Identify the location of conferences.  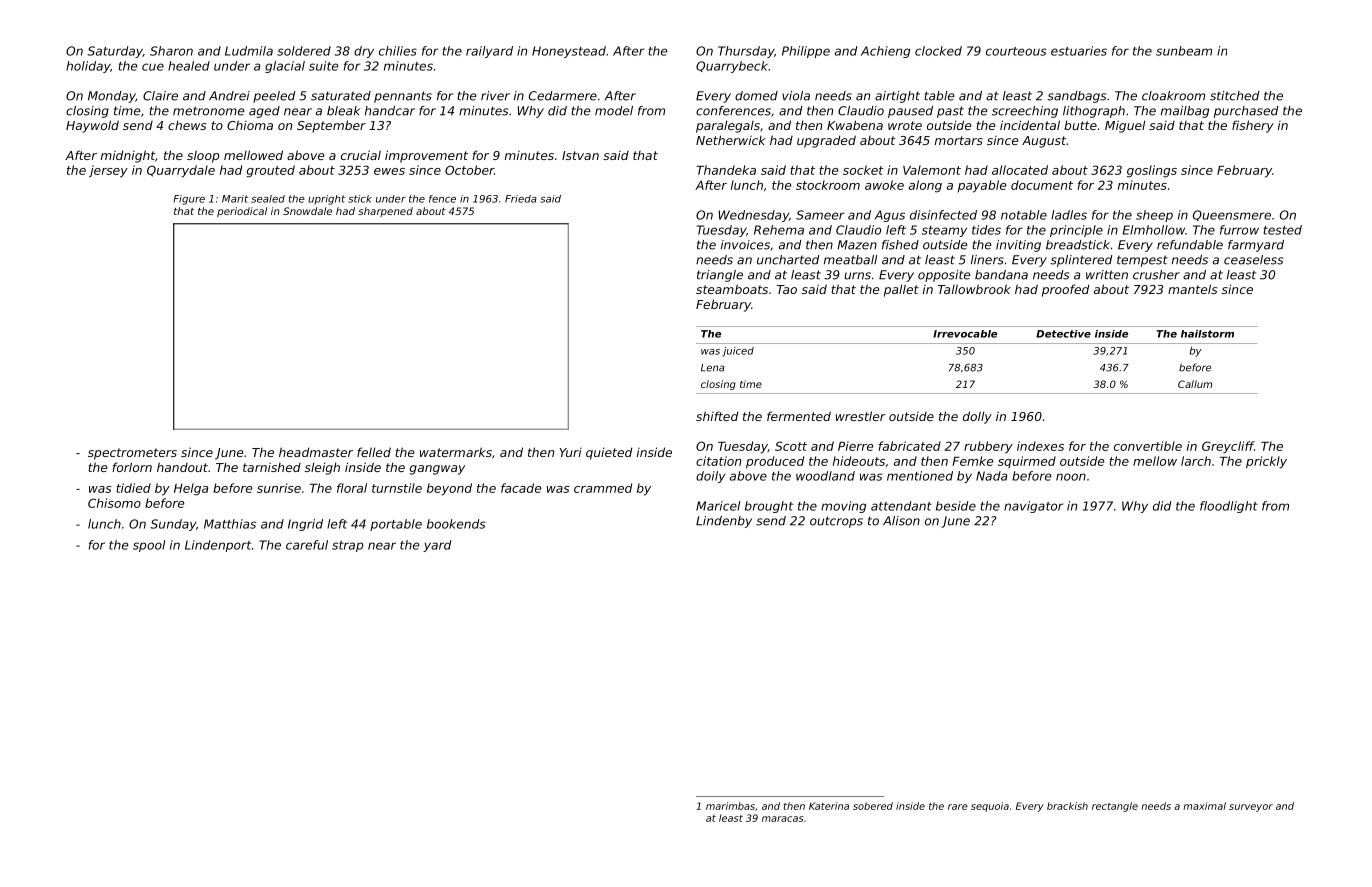
(733, 111).
